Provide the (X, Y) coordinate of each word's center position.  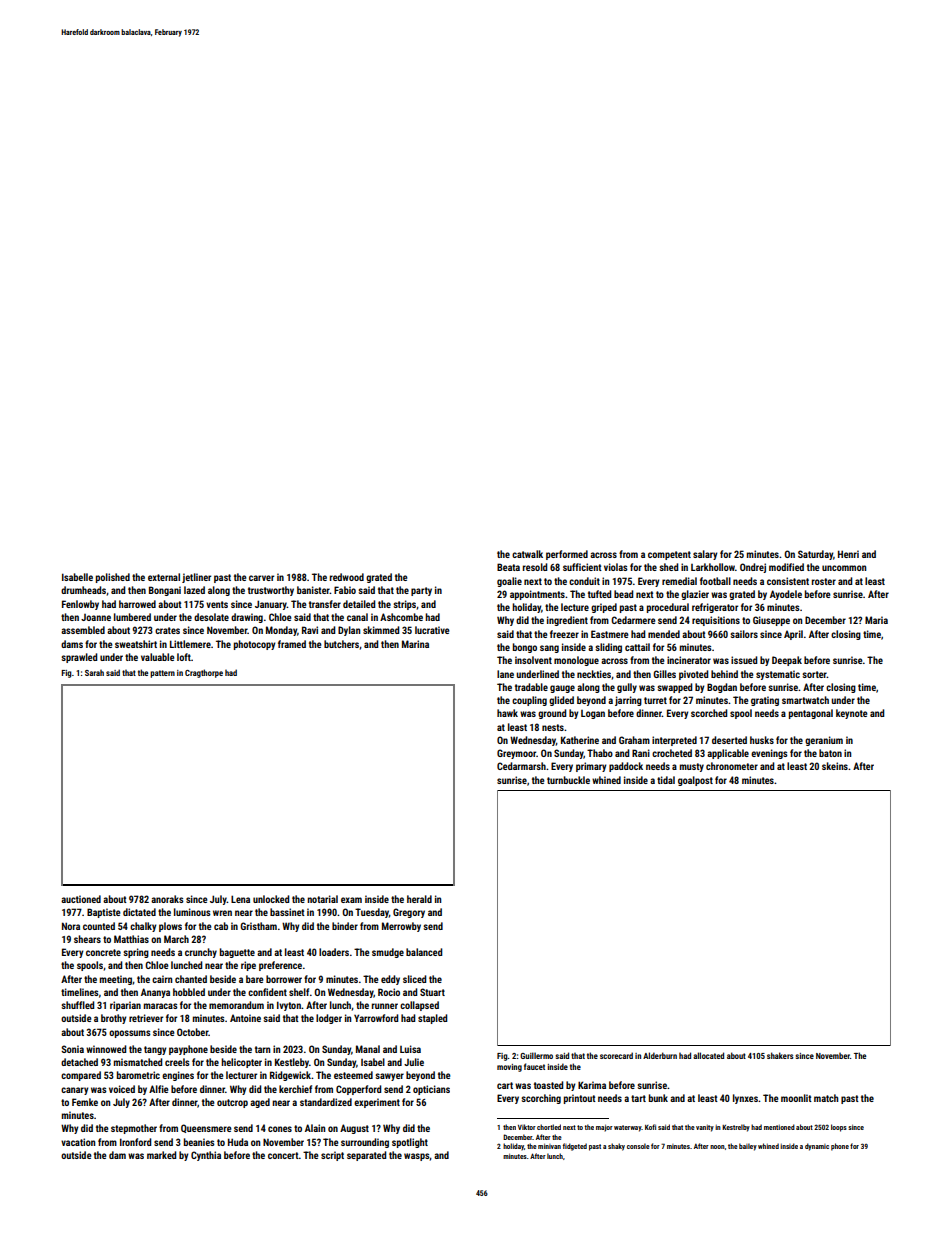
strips (405, 605)
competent (669, 555)
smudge (388, 953)
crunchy (201, 953)
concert (283, 1155)
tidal (666, 780)
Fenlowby (80, 605)
